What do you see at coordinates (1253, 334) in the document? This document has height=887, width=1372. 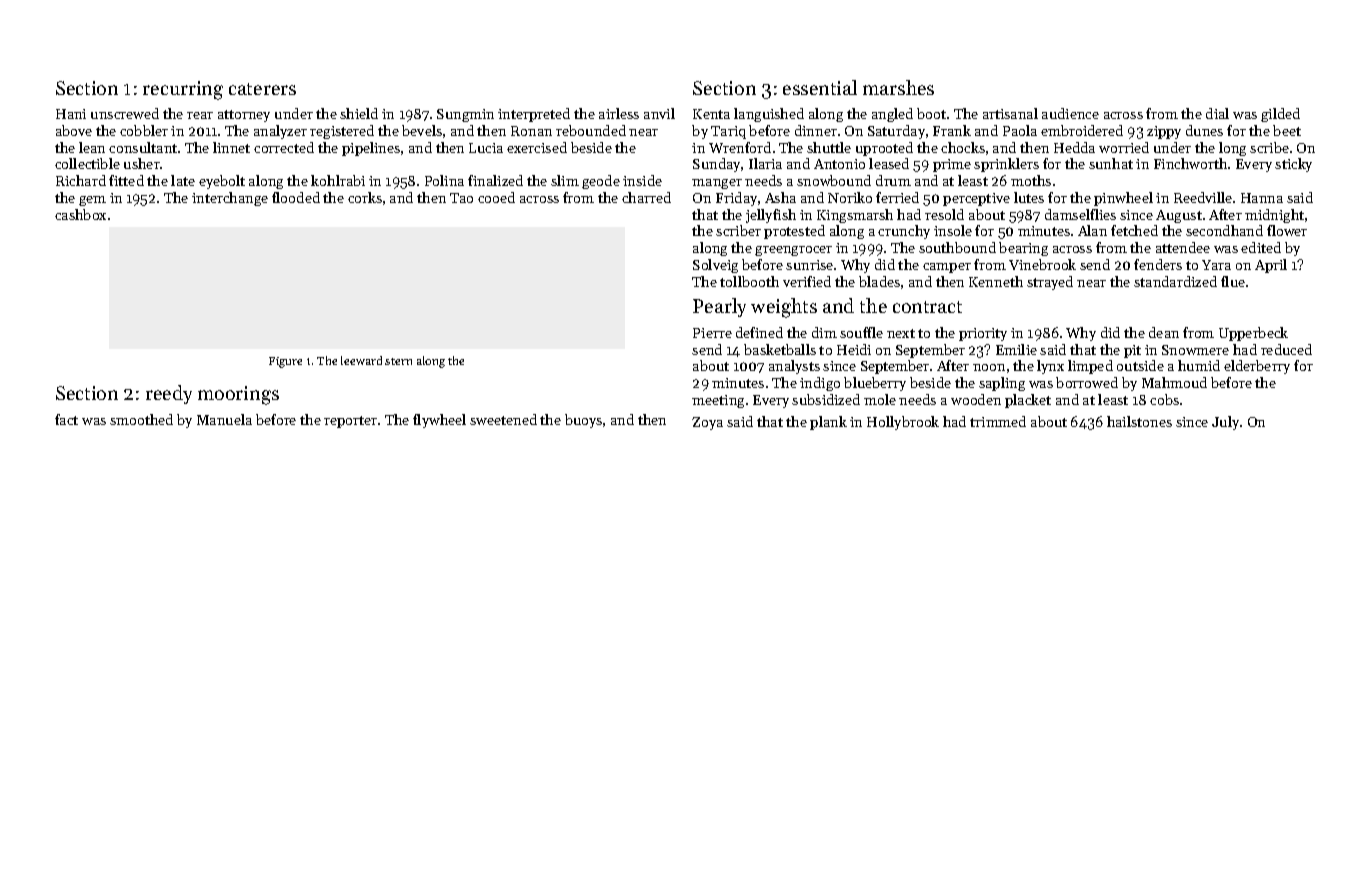 I see `Upperbeck` at bounding box center [1253, 334].
